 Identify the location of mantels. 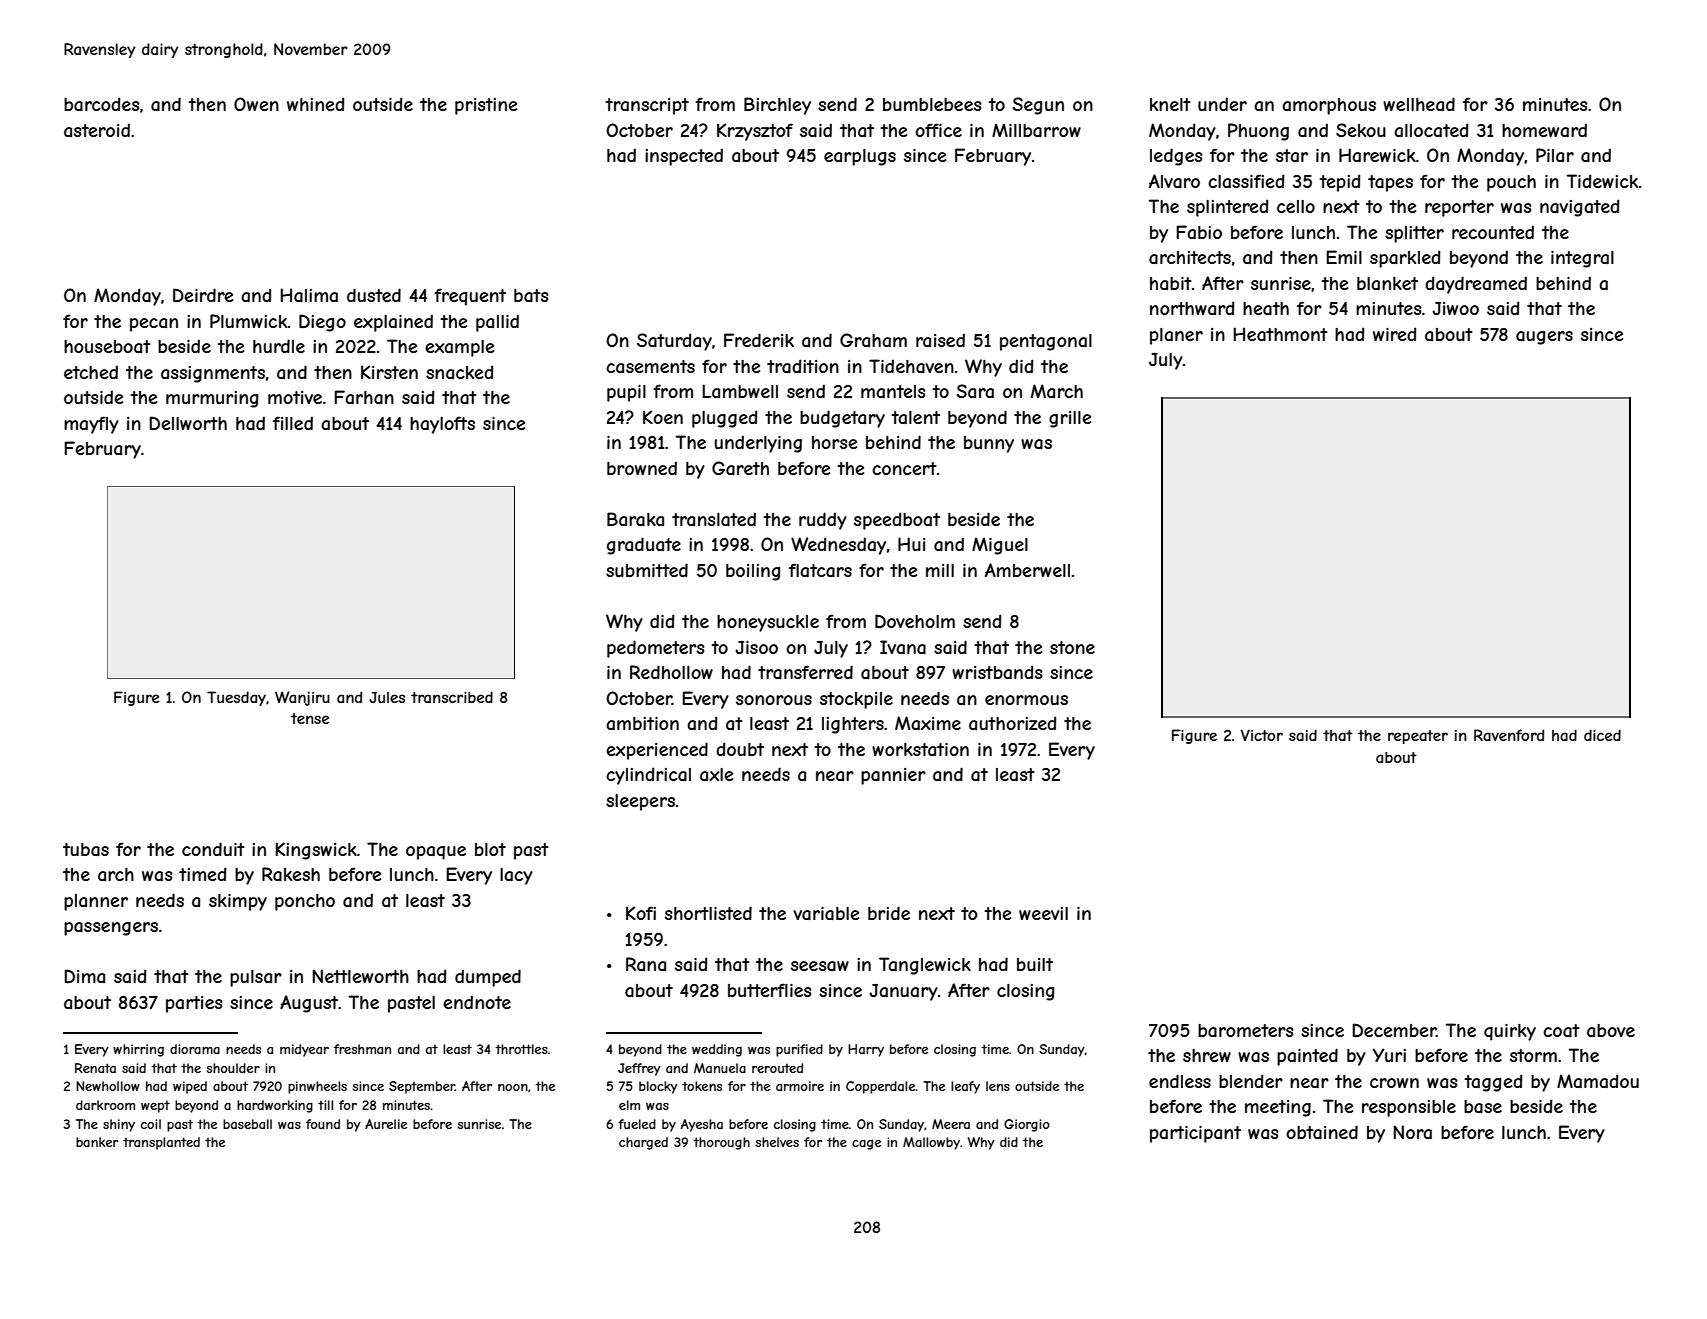
(893, 391).
